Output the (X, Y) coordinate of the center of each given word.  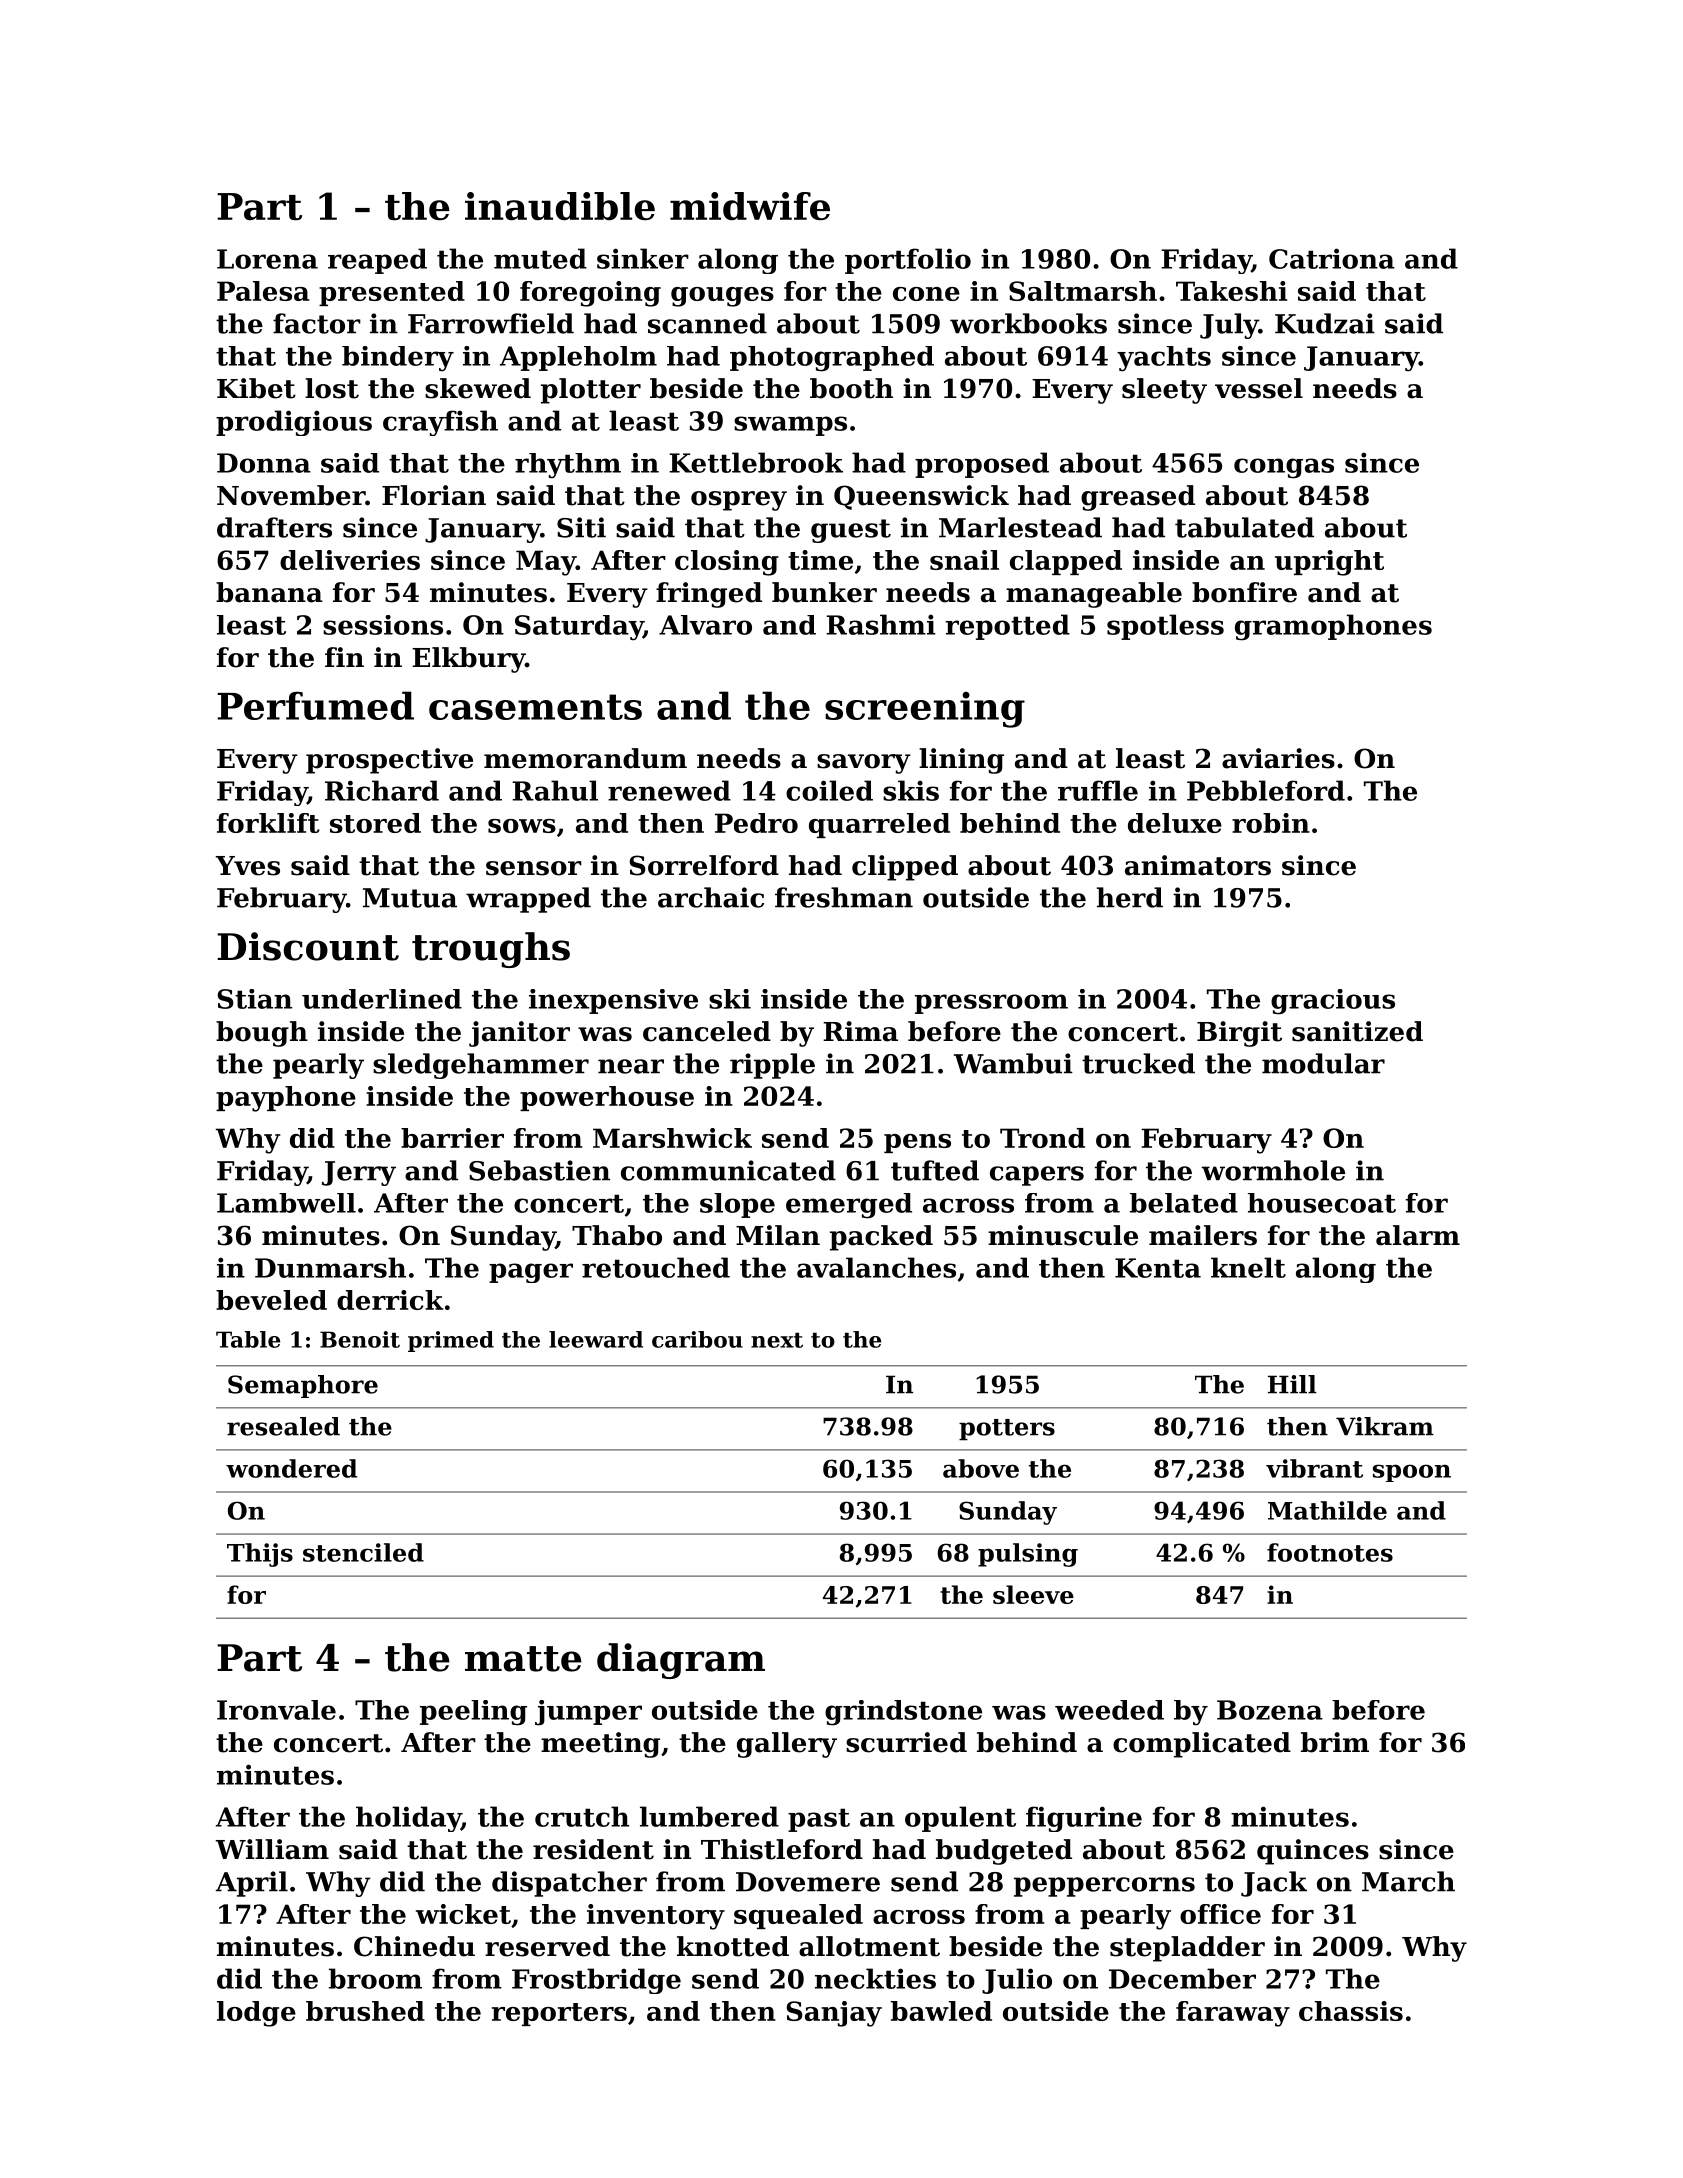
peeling (473, 1713)
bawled (941, 2011)
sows (522, 826)
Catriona (1332, 258)
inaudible (560, 206)
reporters (559, 2014)
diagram (681, 1661)
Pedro (756, 823)
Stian (254, 999)
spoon (1412, 1473)
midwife (750, 206)
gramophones (1333, 627)
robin (1271, 823)
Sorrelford (704, 865)
